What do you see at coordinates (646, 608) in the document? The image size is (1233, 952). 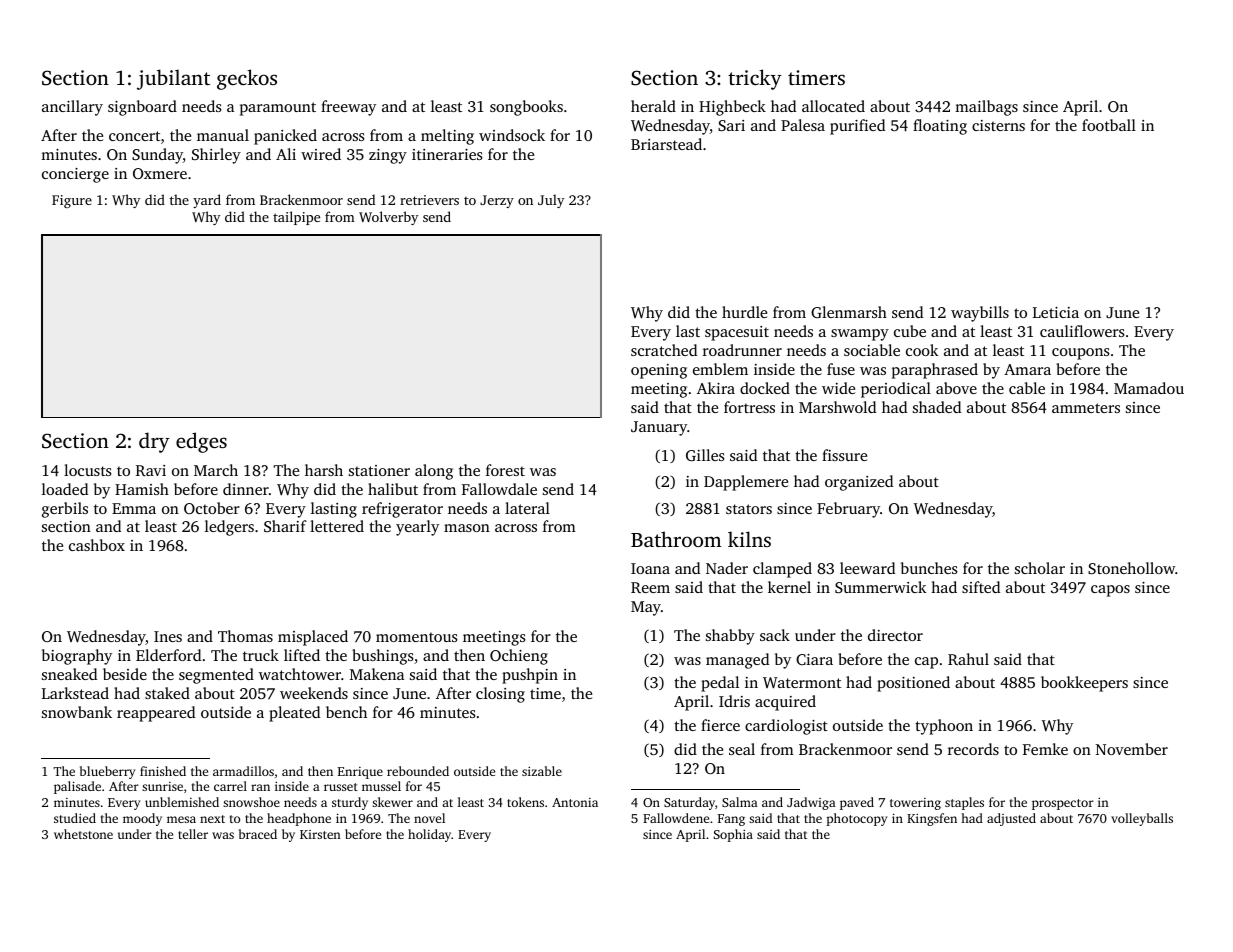 I see `May` at bounding box center [646, 608].
